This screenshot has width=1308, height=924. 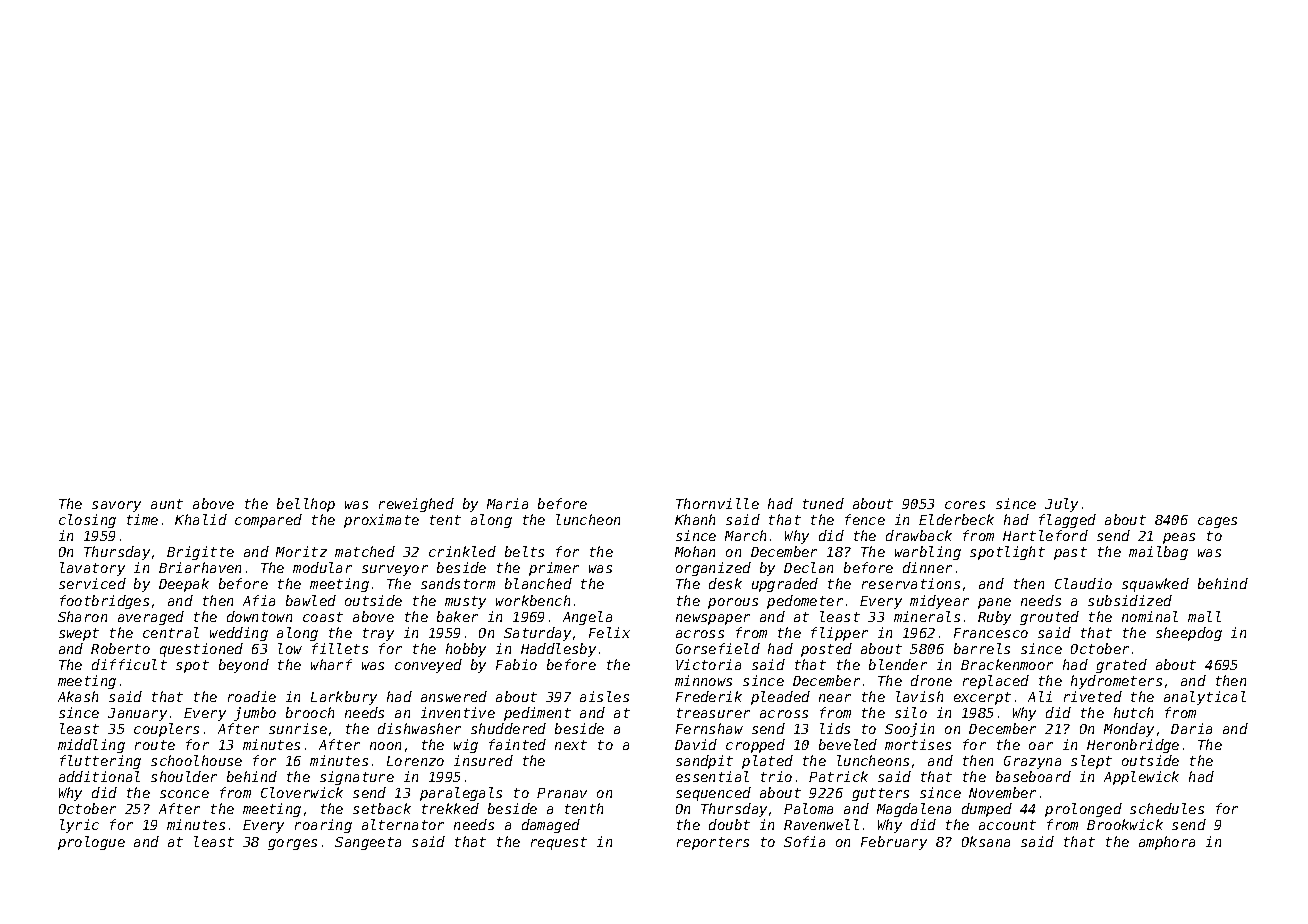 I want to click on Francesco, so click(x=991, y=633).
